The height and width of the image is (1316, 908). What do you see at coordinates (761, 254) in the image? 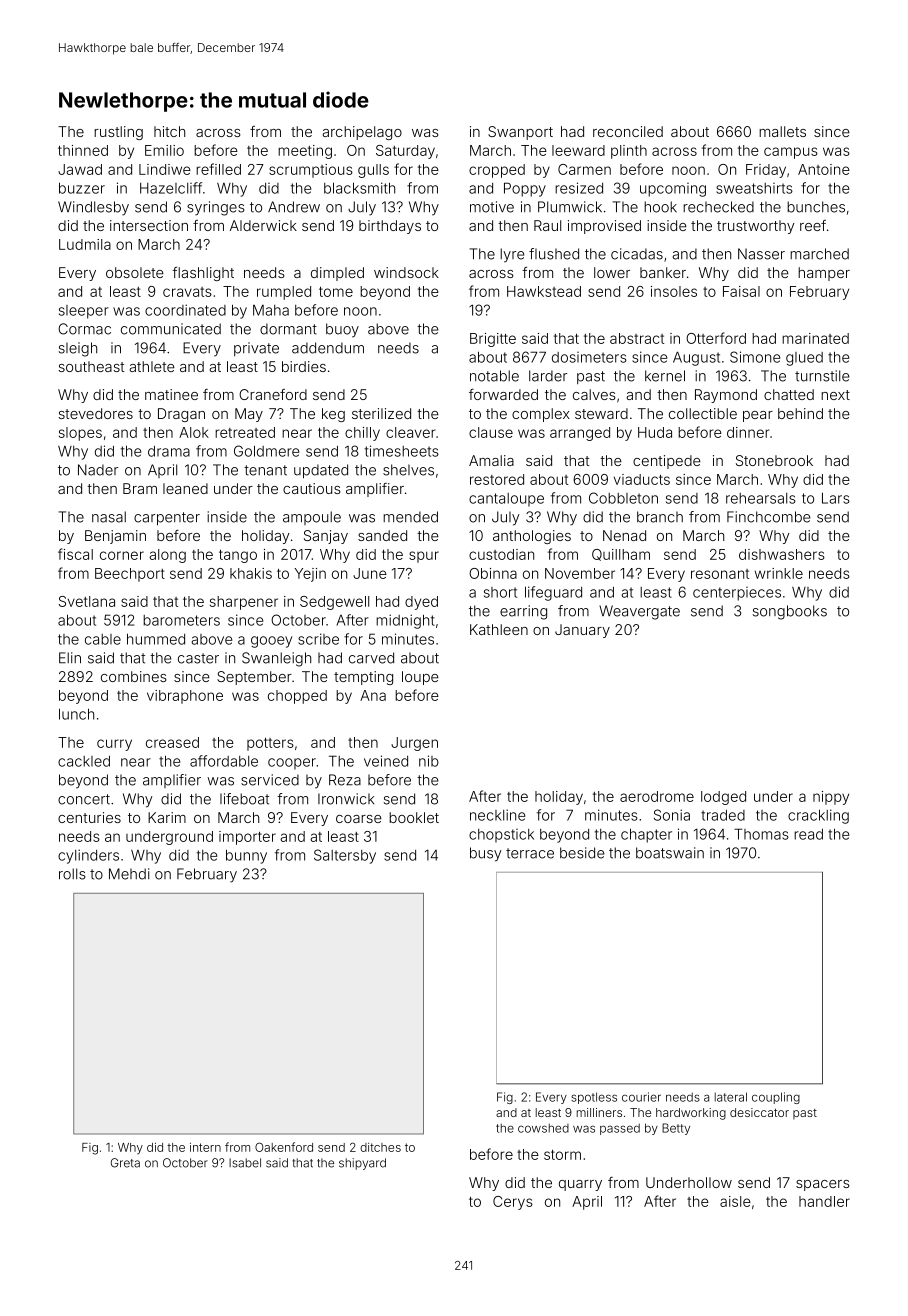
I see `Nasser` at bounding box center [761, 254].
